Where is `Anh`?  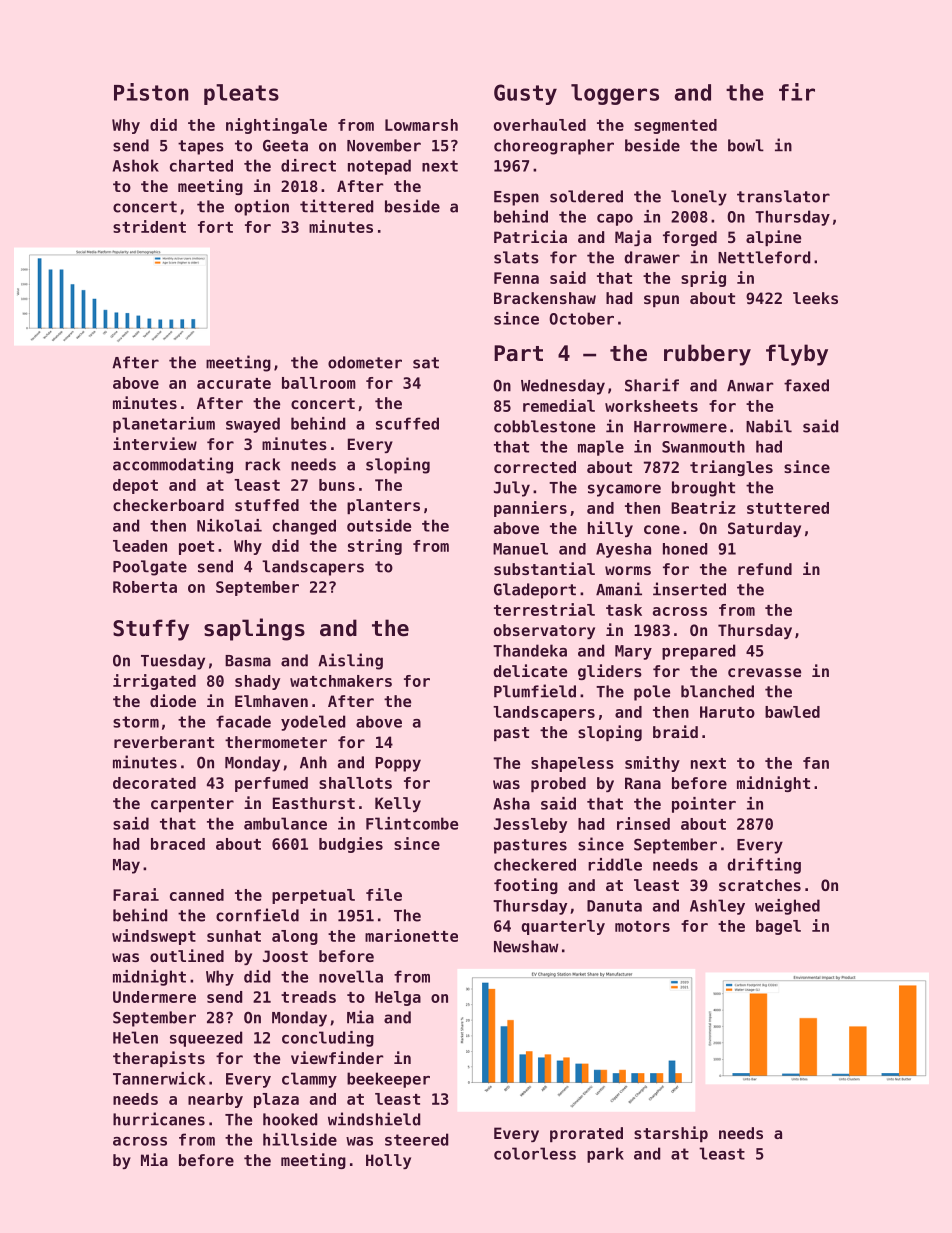 Anh is located at coordinates (313, 762).
